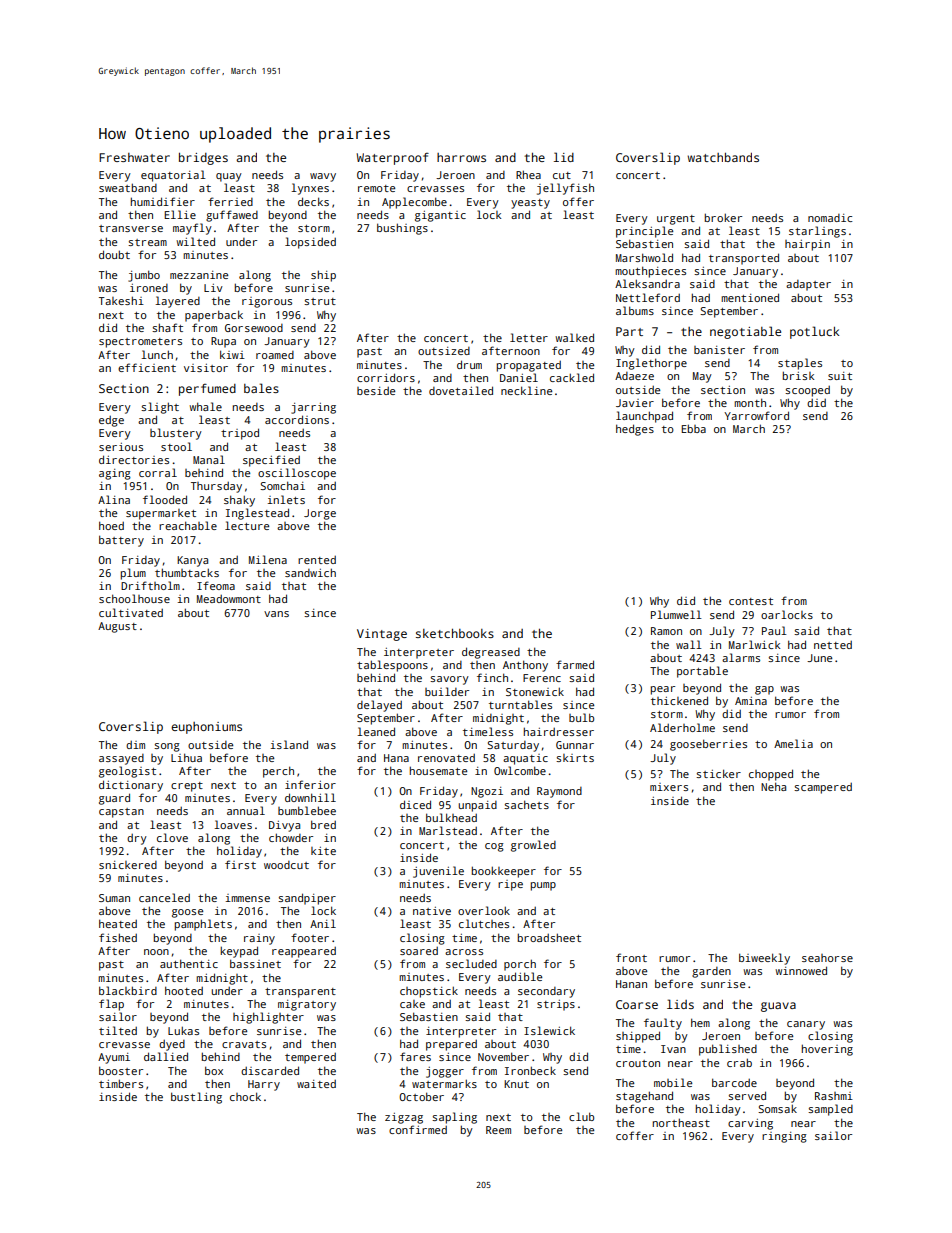 This image has height=1233, width=952. What do you see at coordinates (693, 428) in the image?
I see `Ebba` at bounding box center [693, 428].
